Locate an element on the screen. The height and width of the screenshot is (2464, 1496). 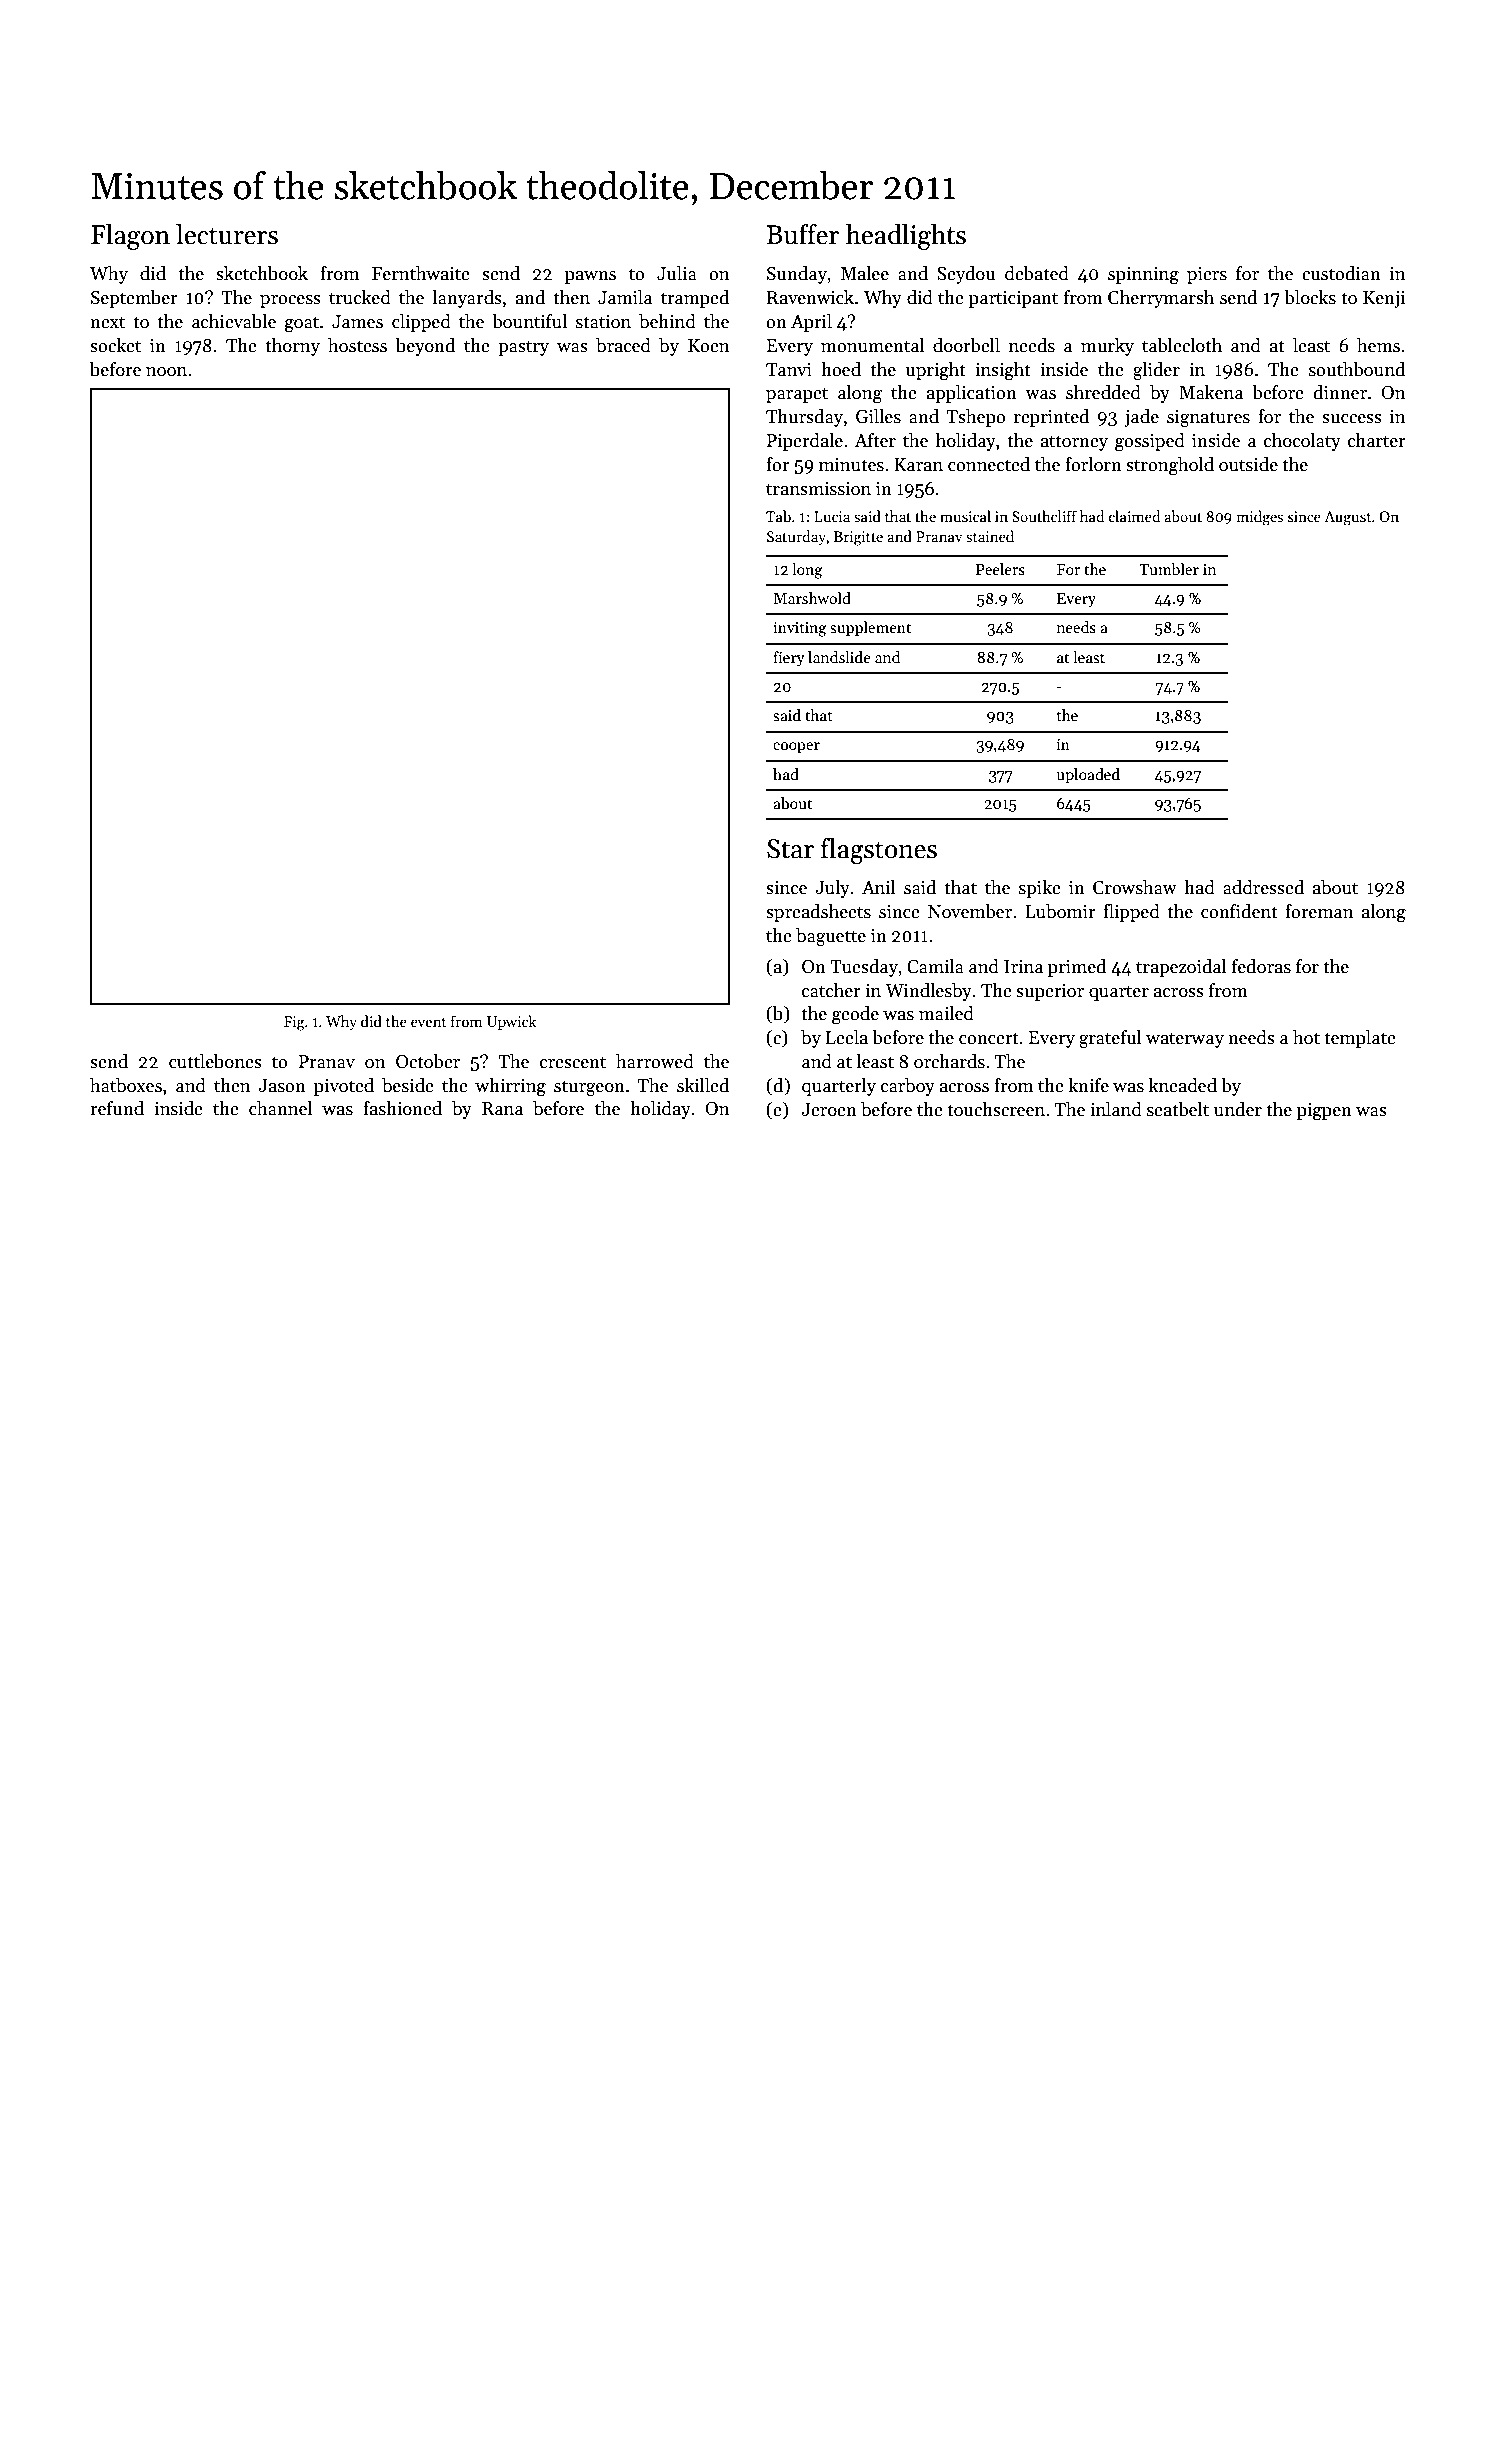
Marshwold is located at coordinates (812, 598).
